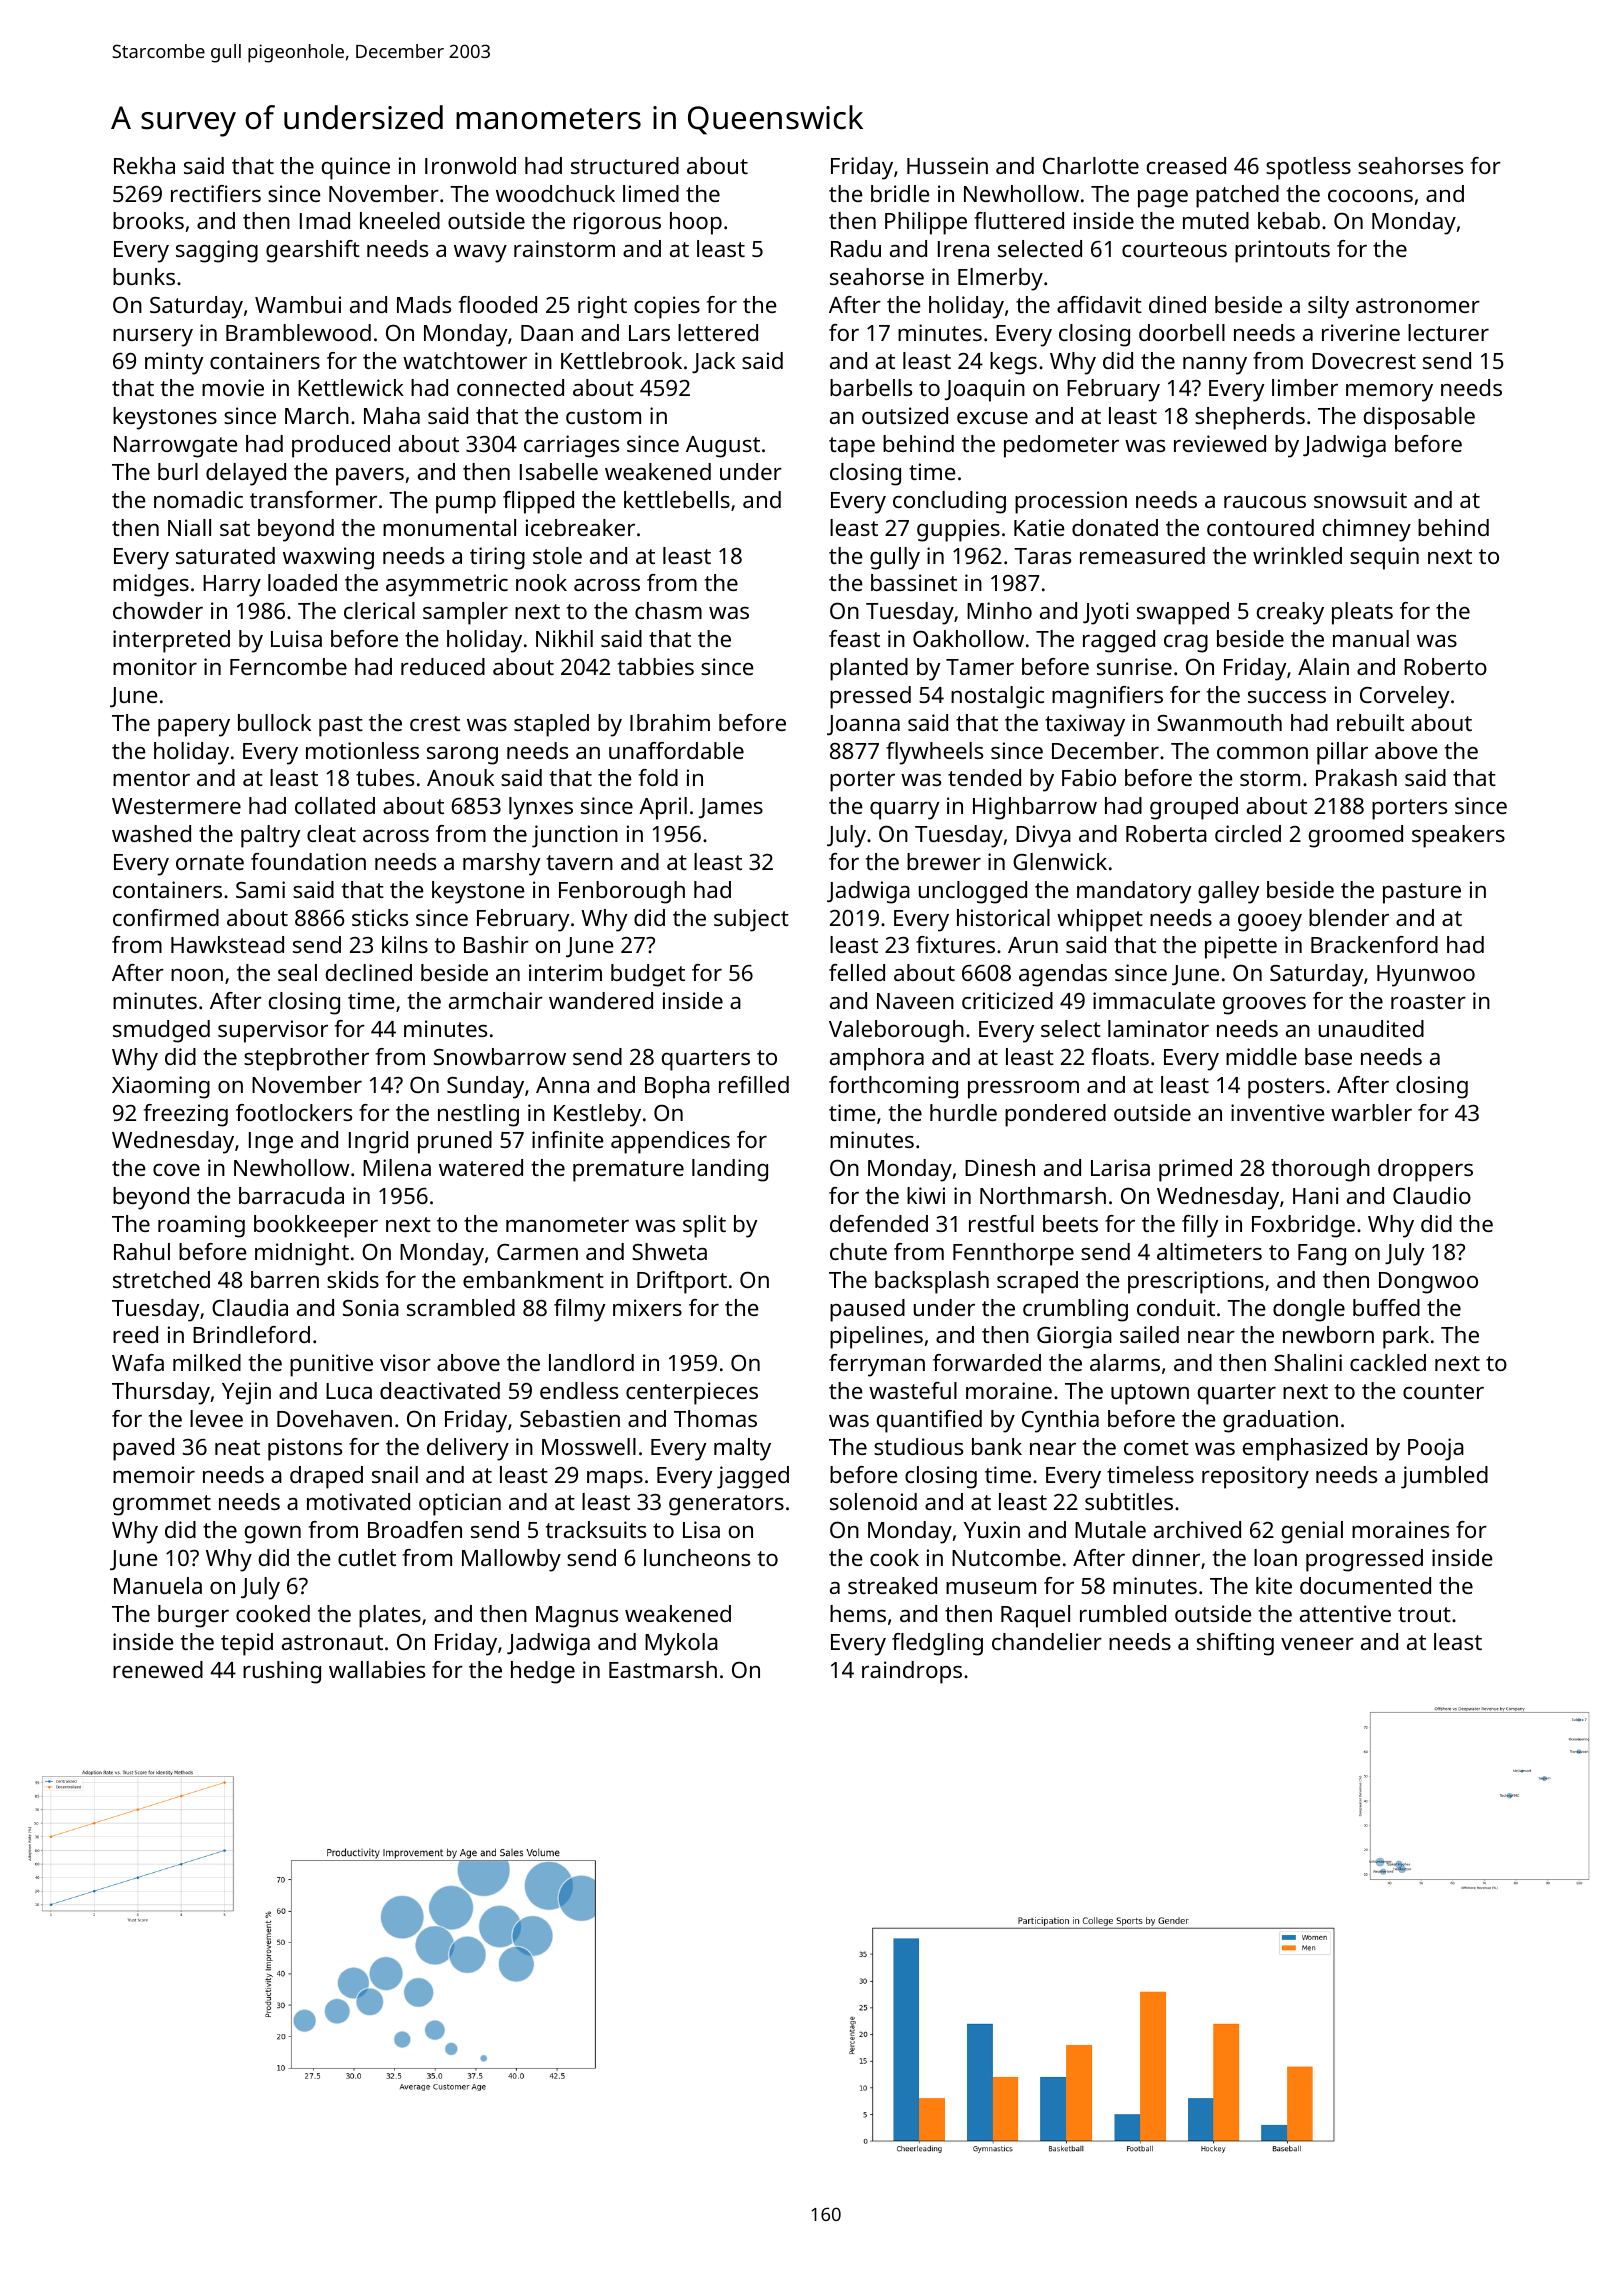  What do you see at coordinates (1458, 836) in the document?
I see `speakers` at bounding box center [1458, 836].
